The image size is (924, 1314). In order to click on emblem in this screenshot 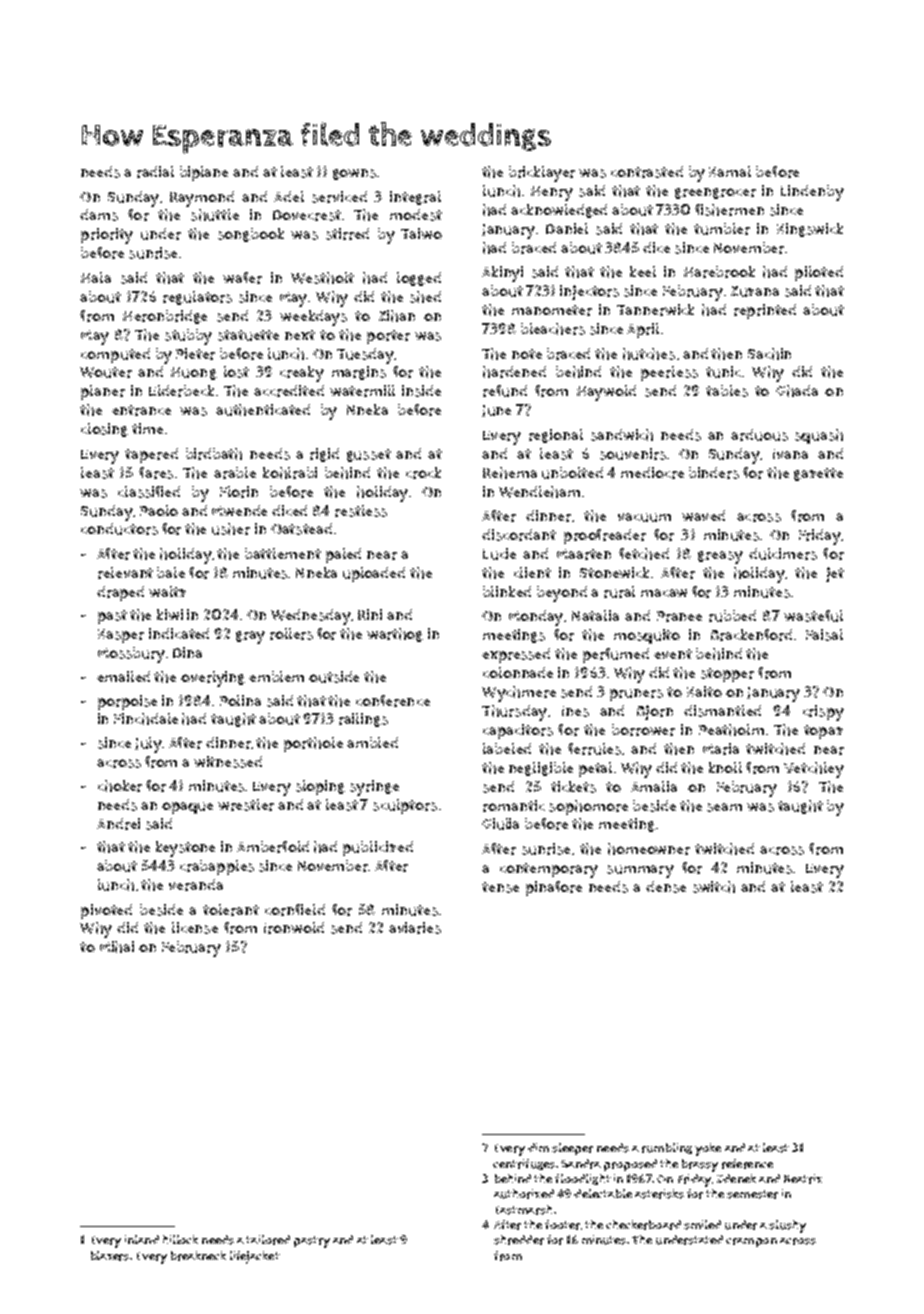, I will do `click(276, 676)`.
